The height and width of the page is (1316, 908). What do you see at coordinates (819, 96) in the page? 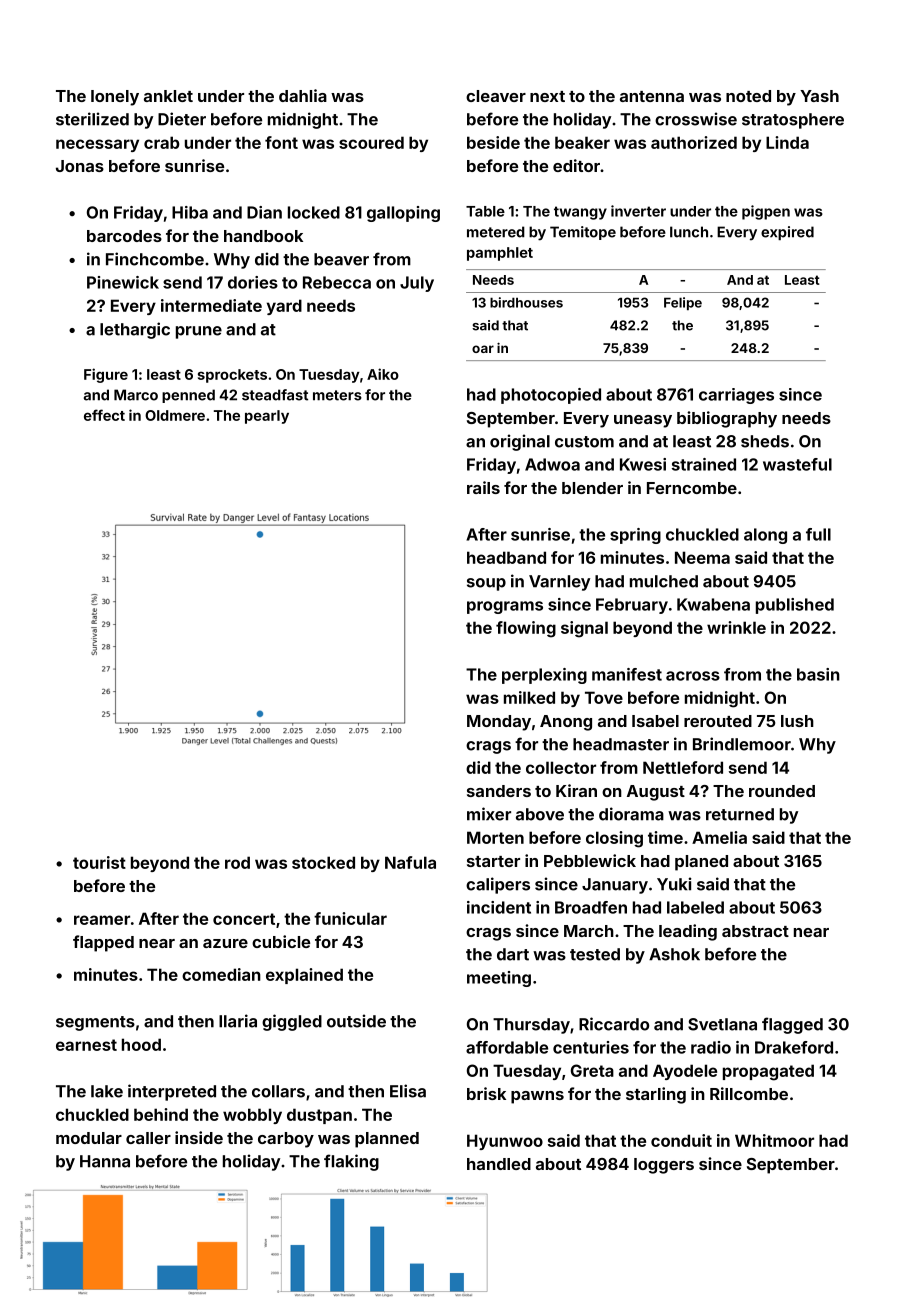
I see `Yash` at bounding box center [819, 96].
